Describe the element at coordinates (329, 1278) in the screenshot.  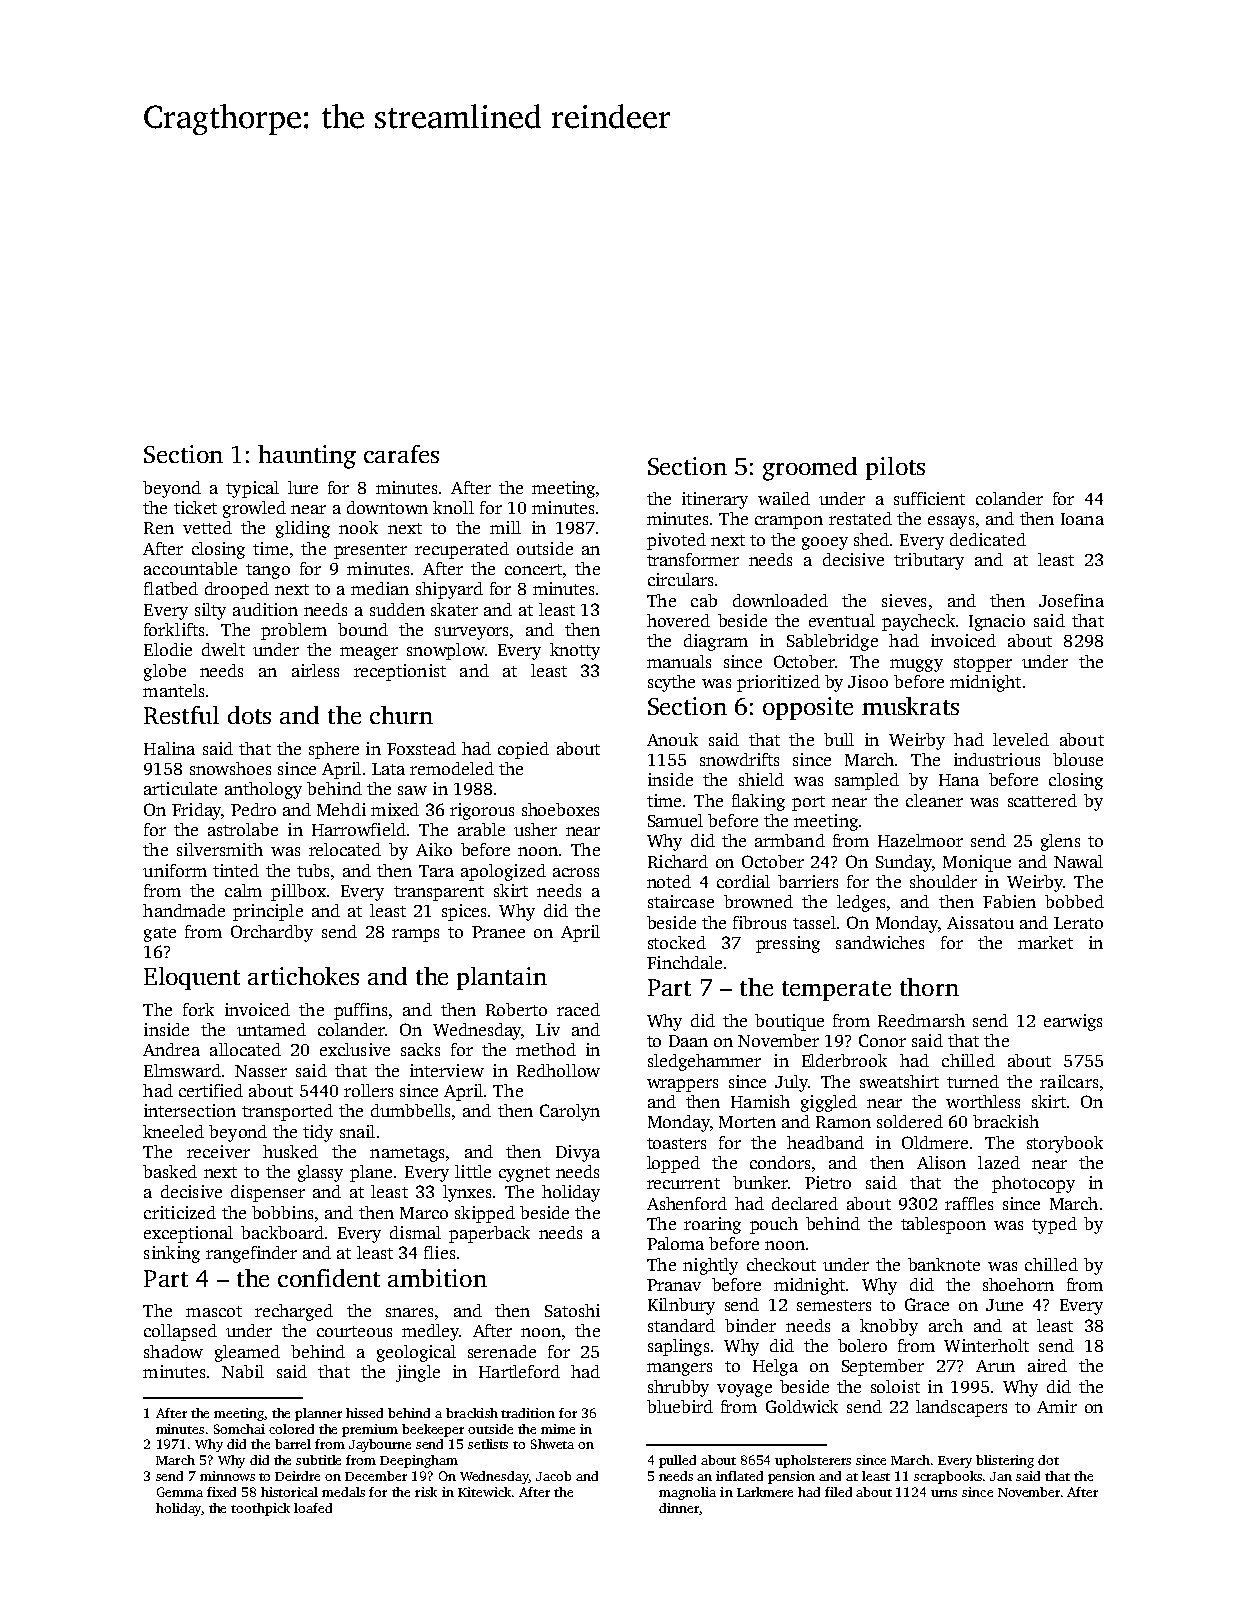
I see `confident` at that location.
